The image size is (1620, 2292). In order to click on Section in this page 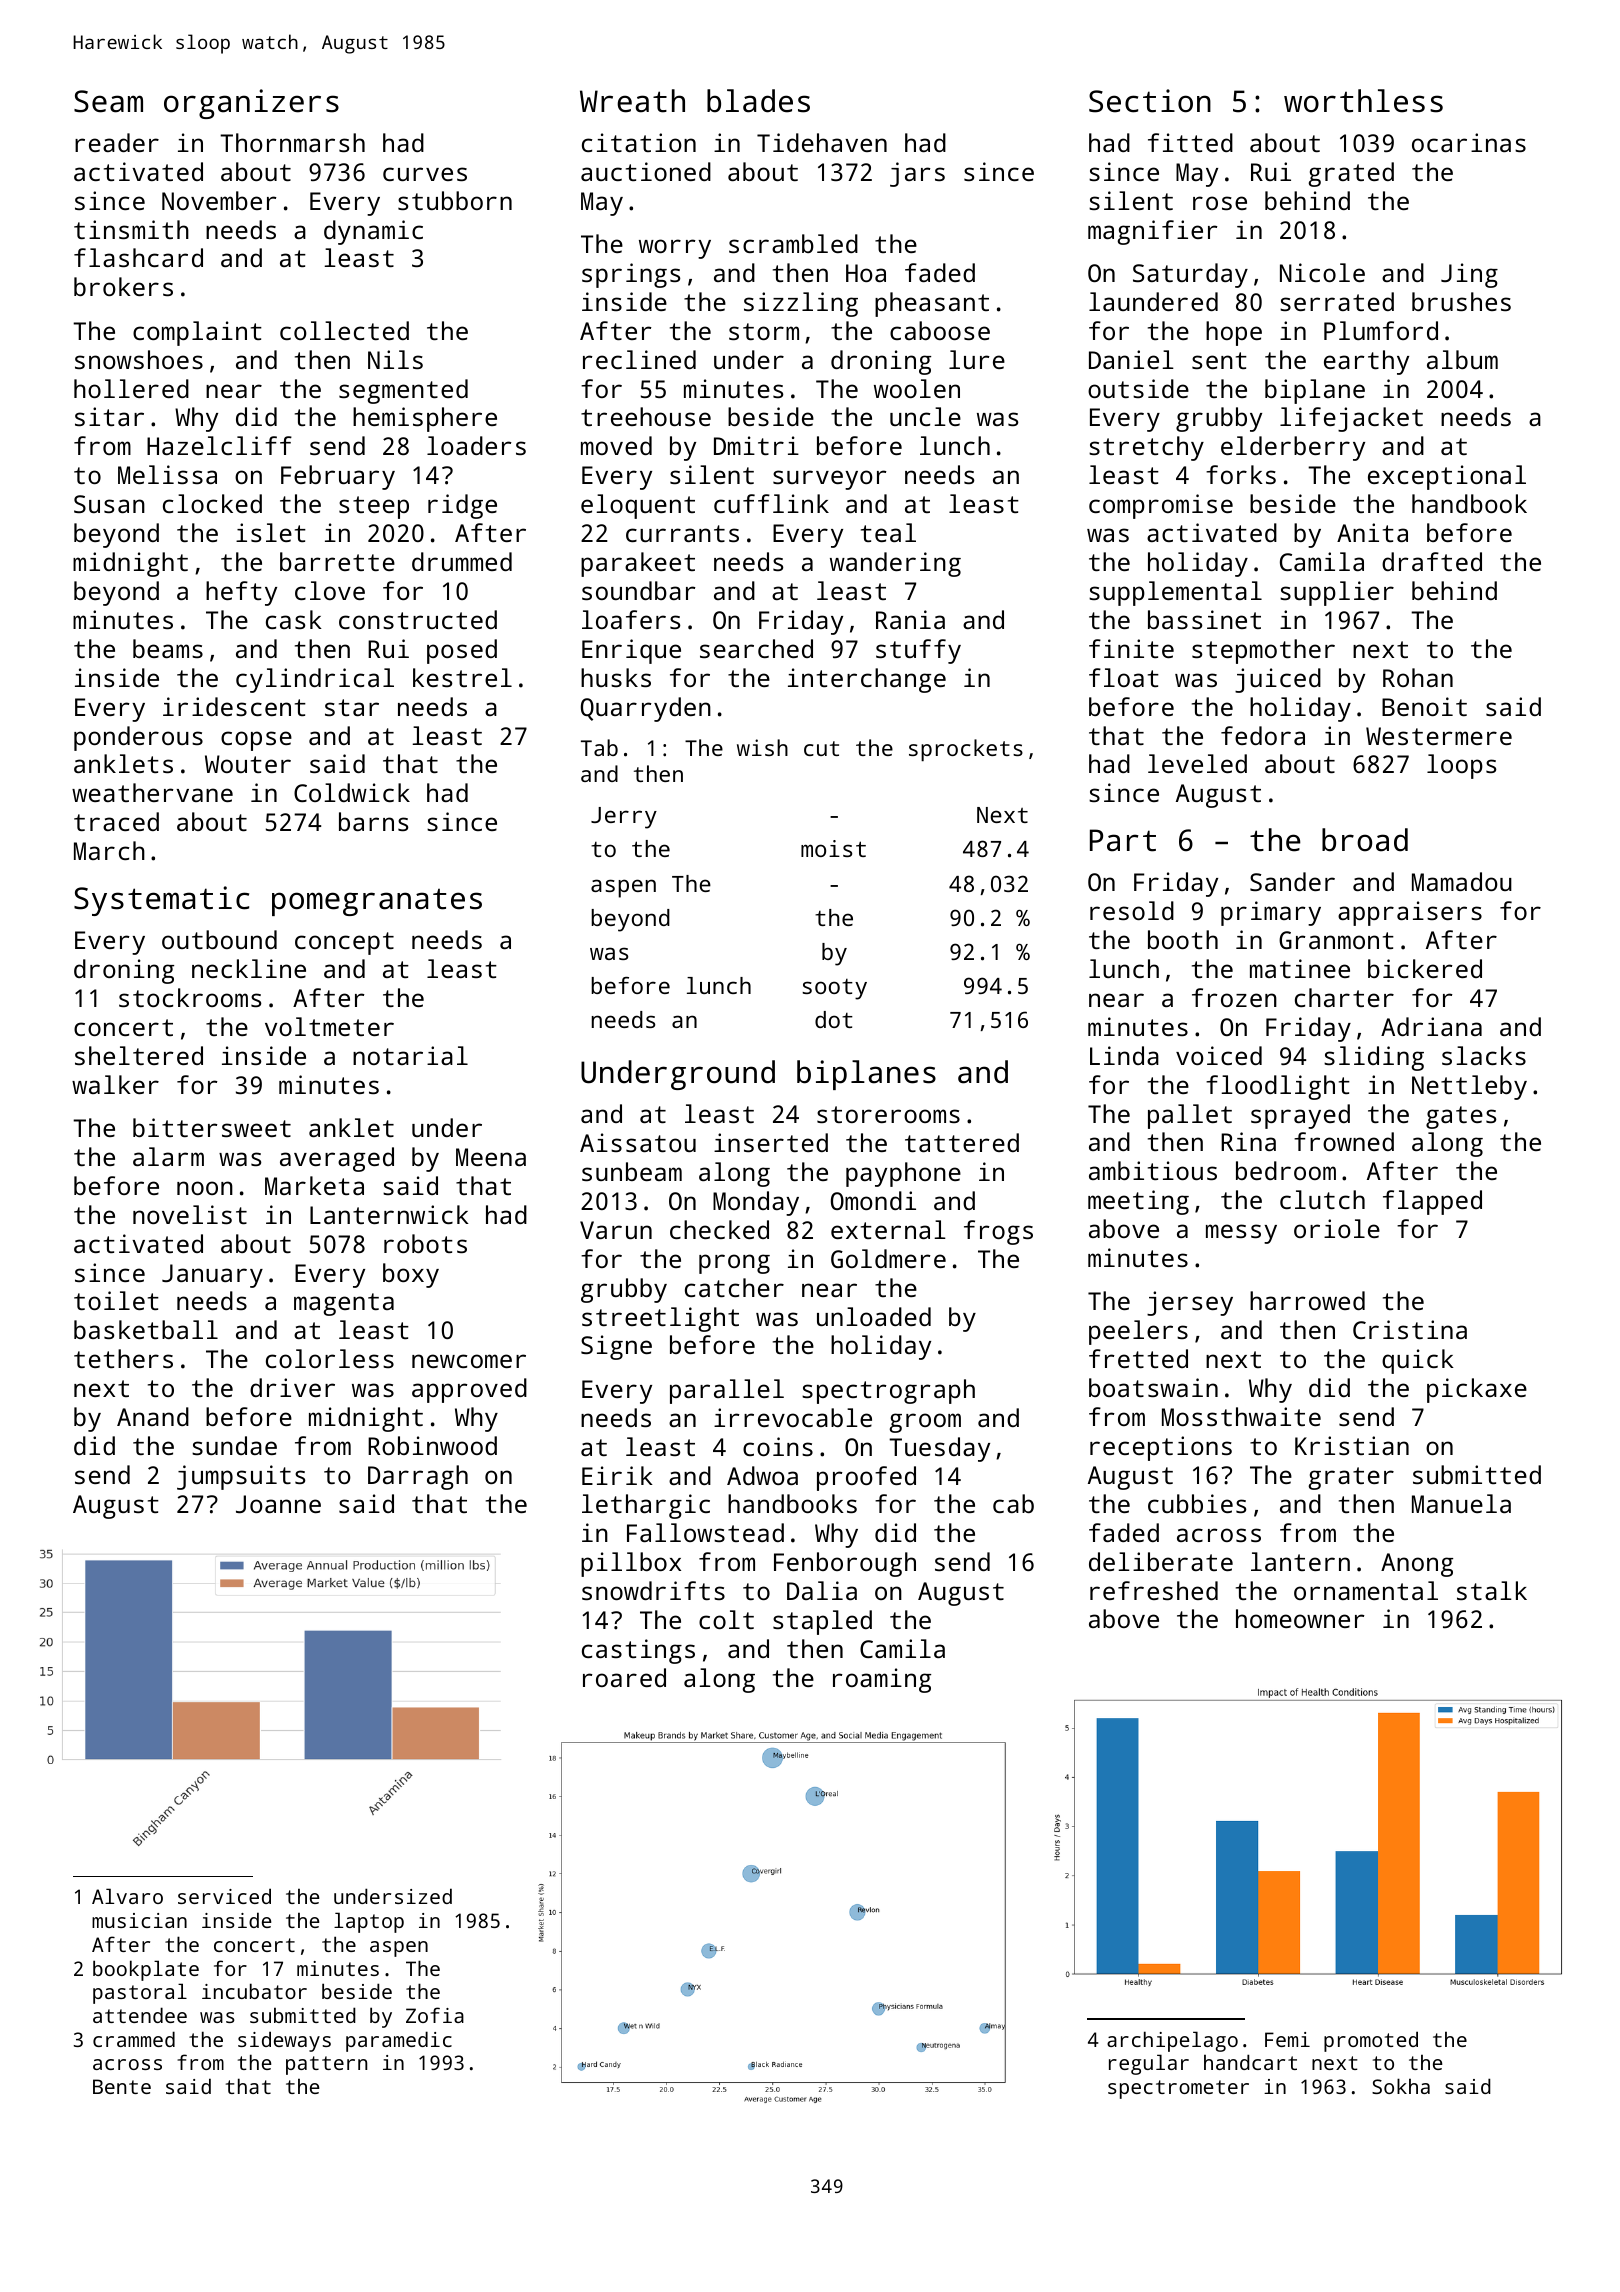, I will do `click(1150, 101)`.
